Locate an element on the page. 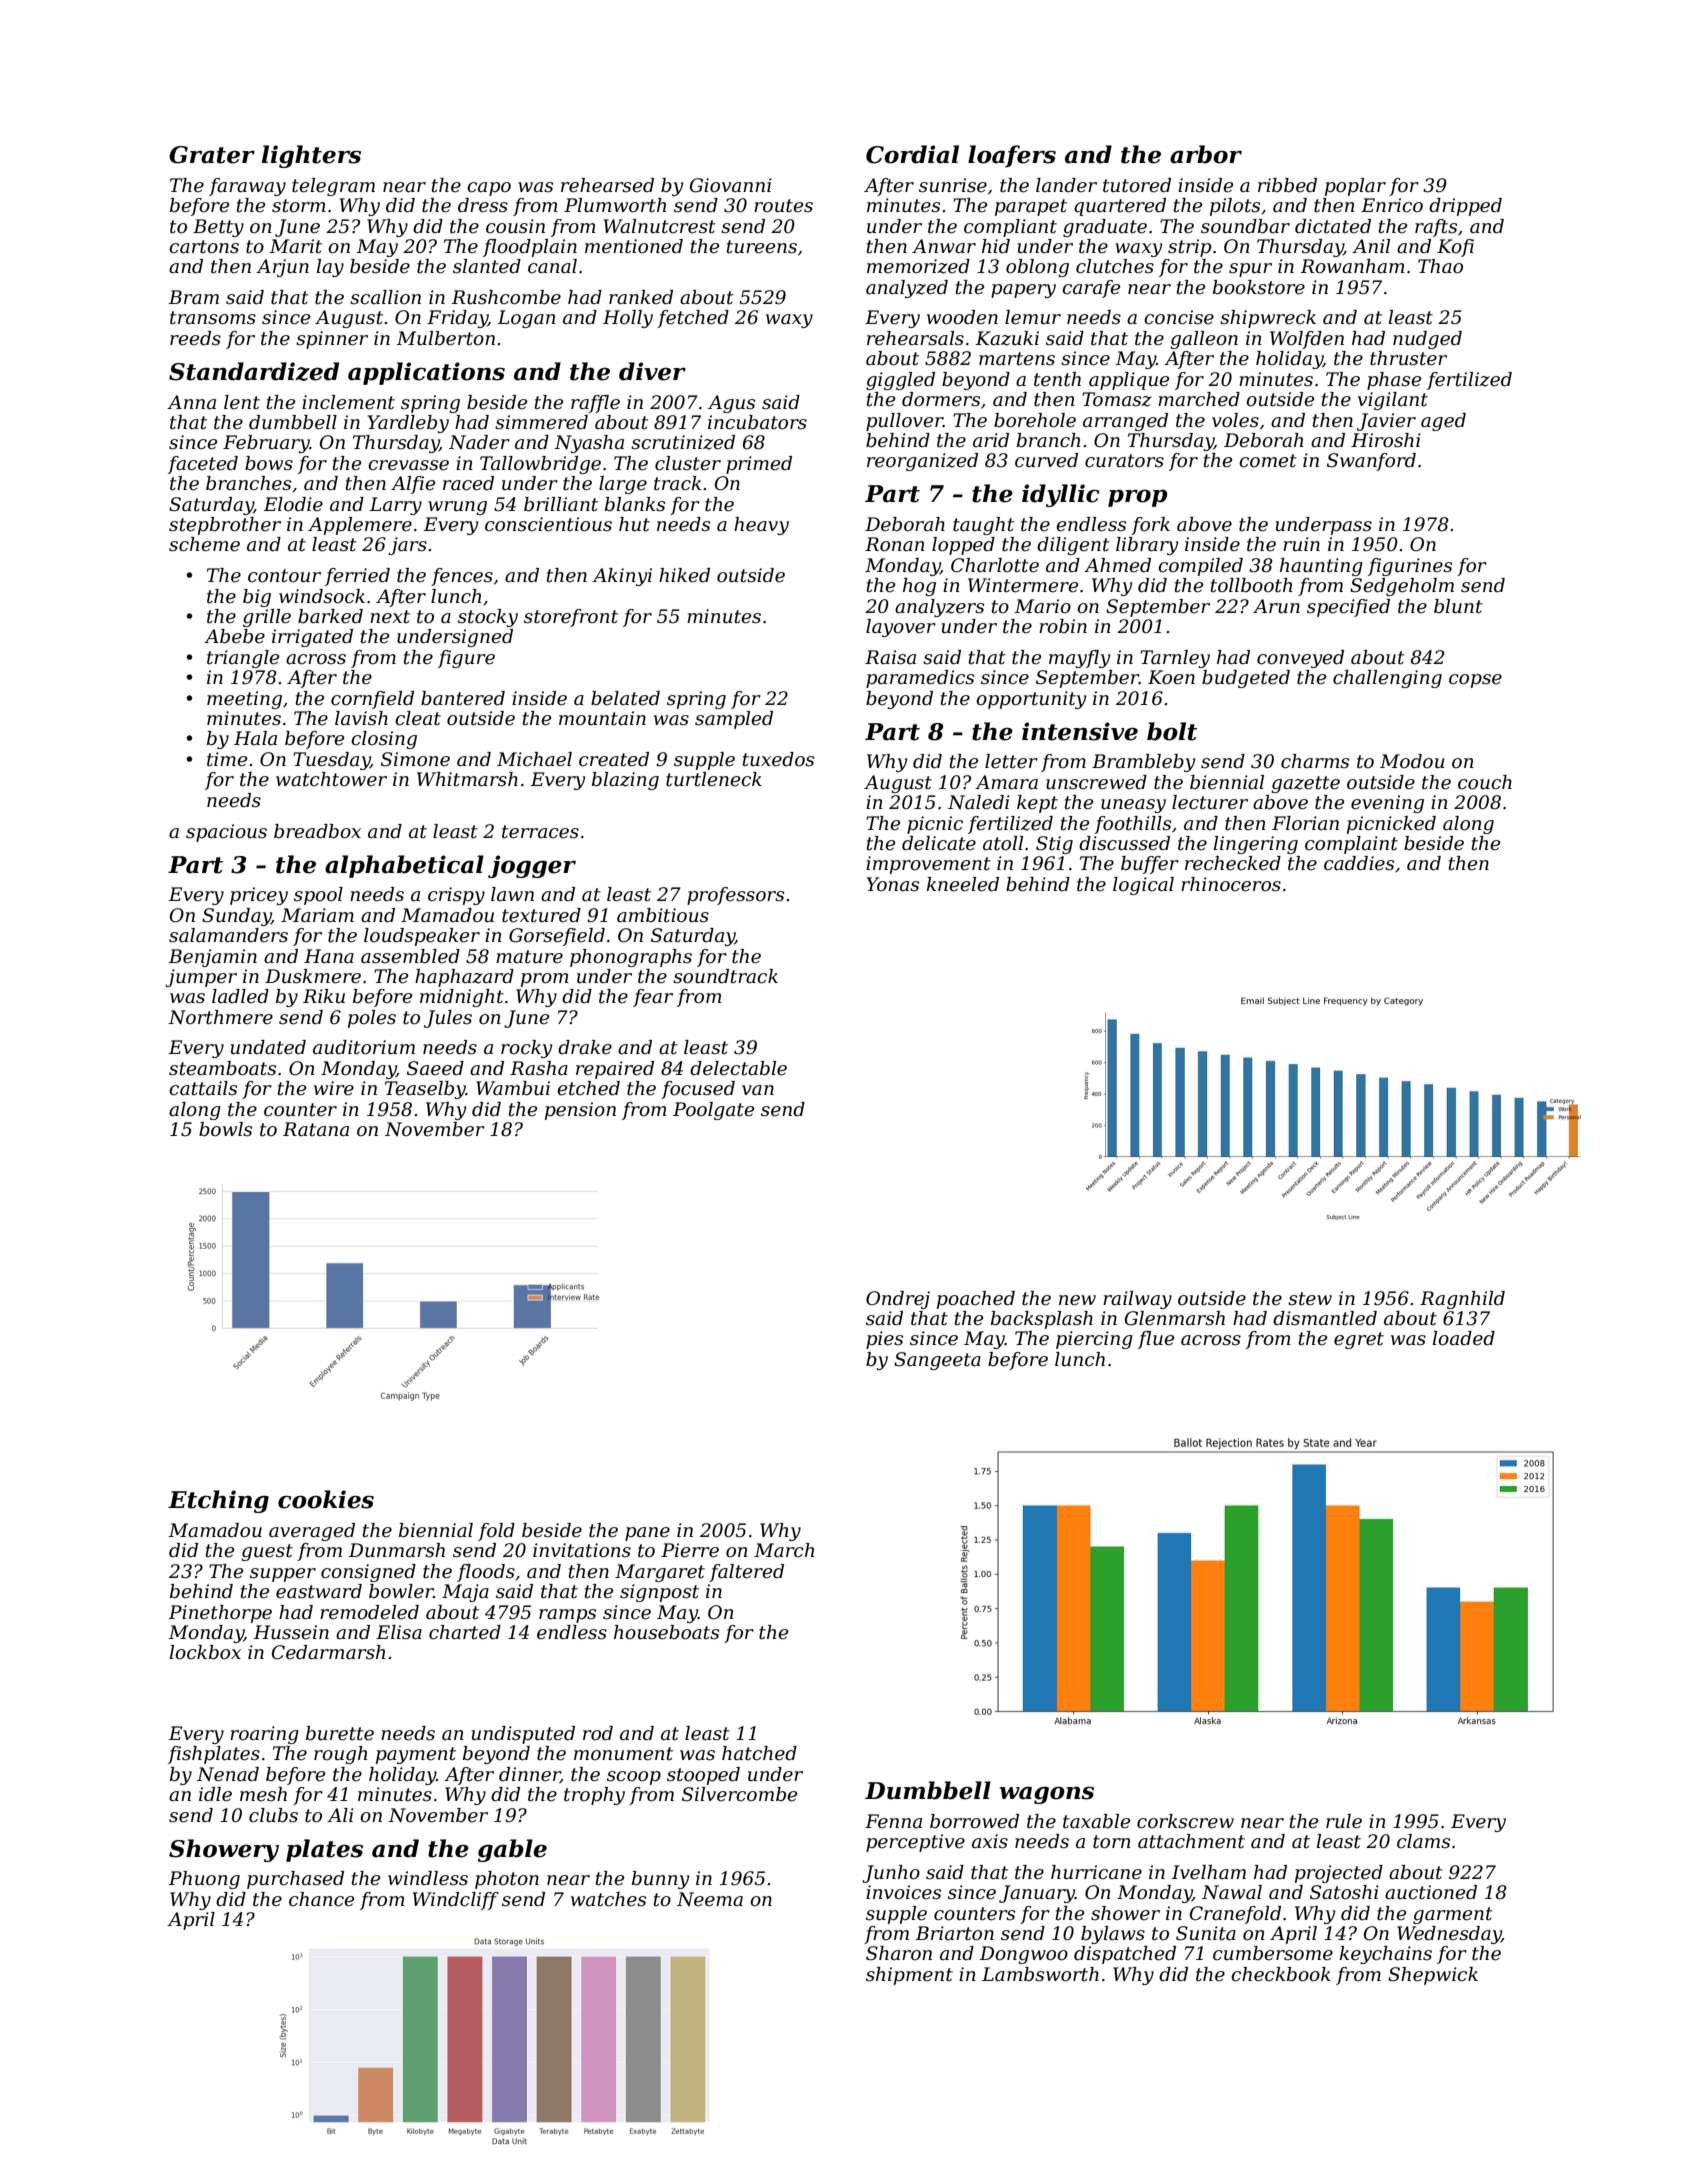 Image resolution: width=1683 pixels, height=2178 pixels. egret is located at coordinates (1359, 1340).
